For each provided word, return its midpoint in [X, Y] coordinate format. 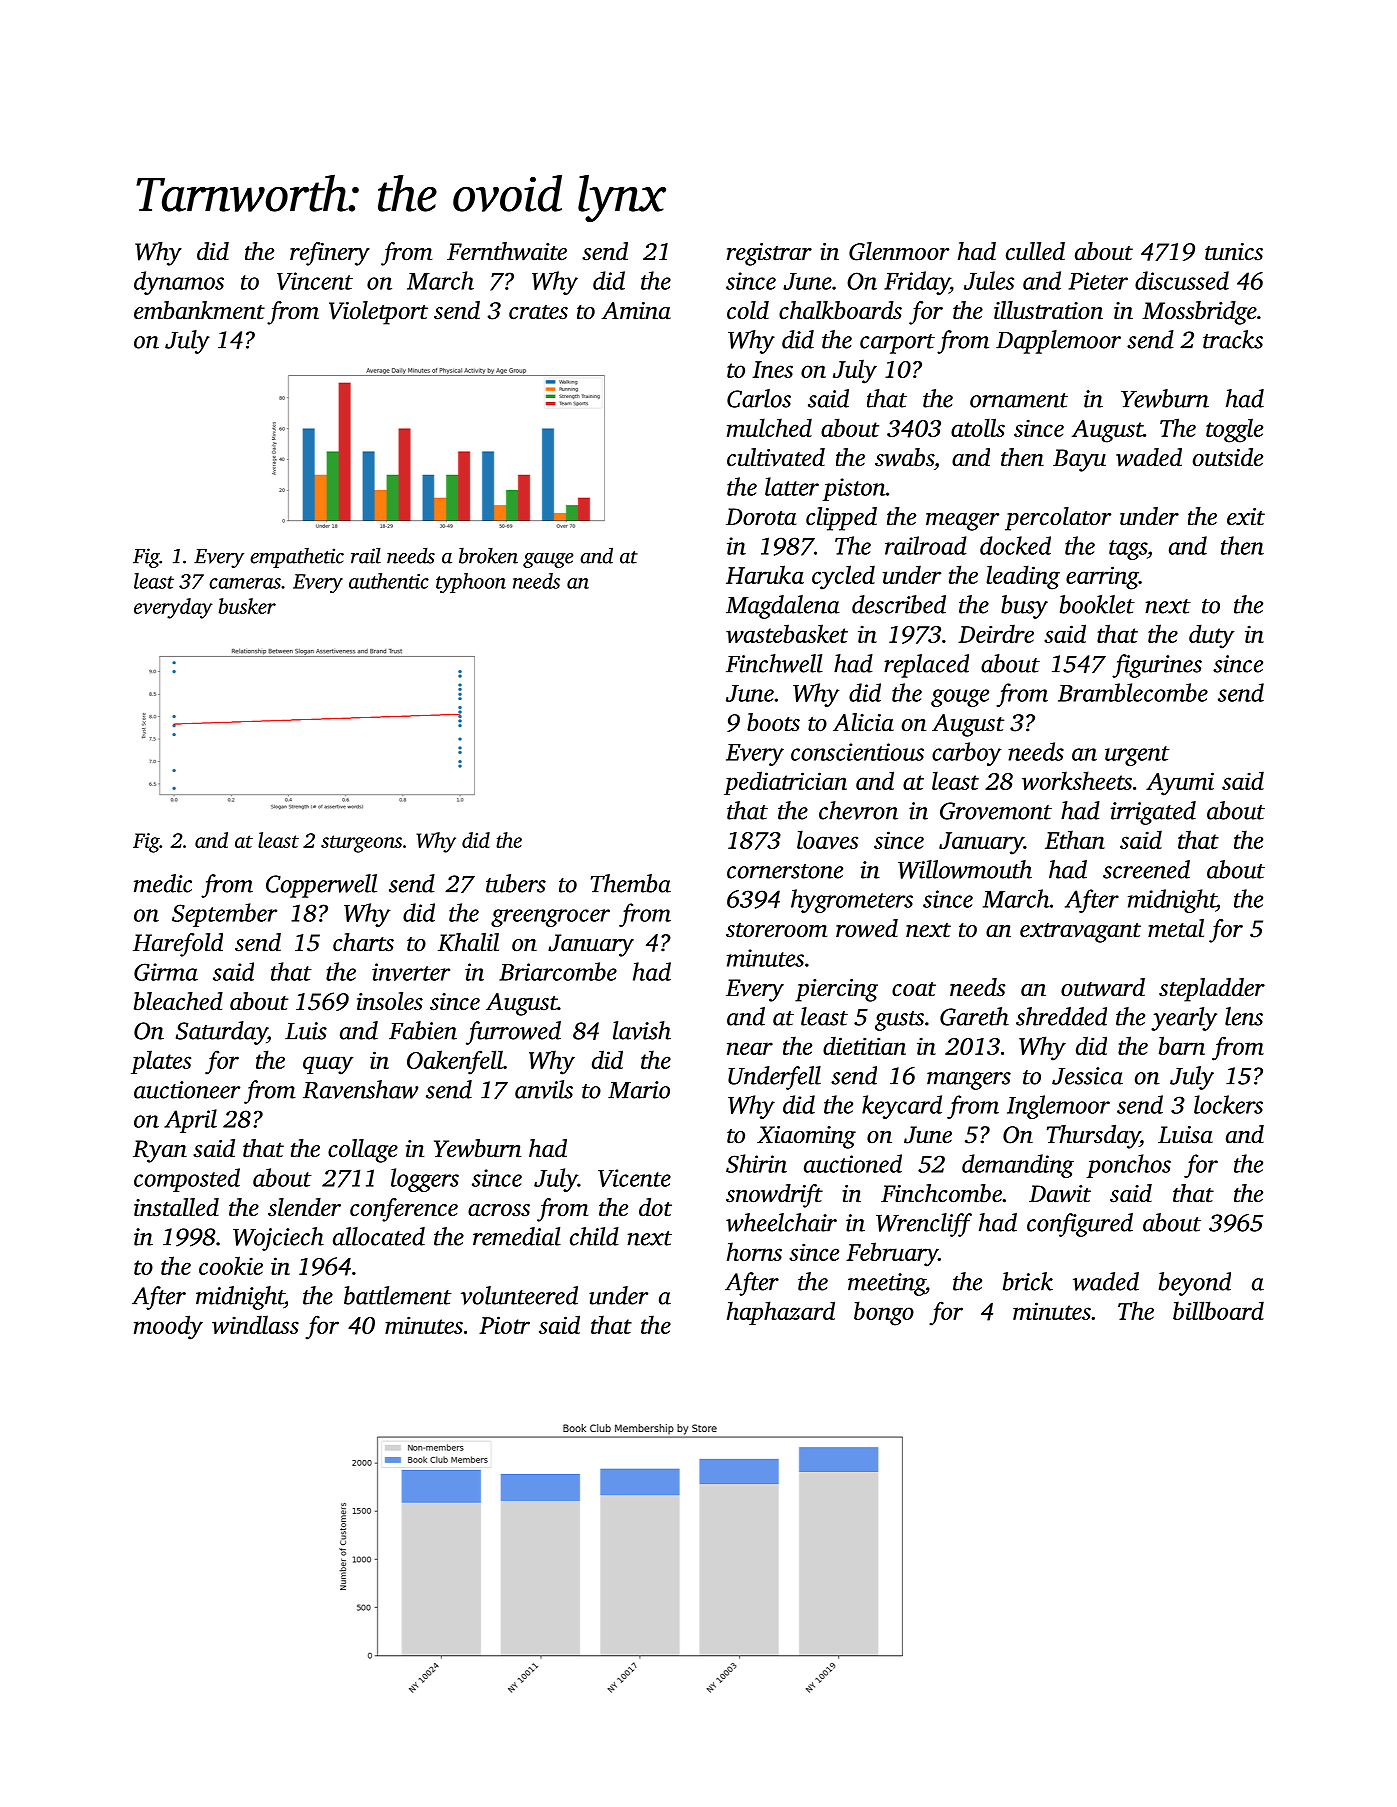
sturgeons [361, 844]
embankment [199, 310]
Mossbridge [1199, 313]
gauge [548, 560]
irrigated [1153, 813]
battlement [398, 1295]
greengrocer [550, 918]
